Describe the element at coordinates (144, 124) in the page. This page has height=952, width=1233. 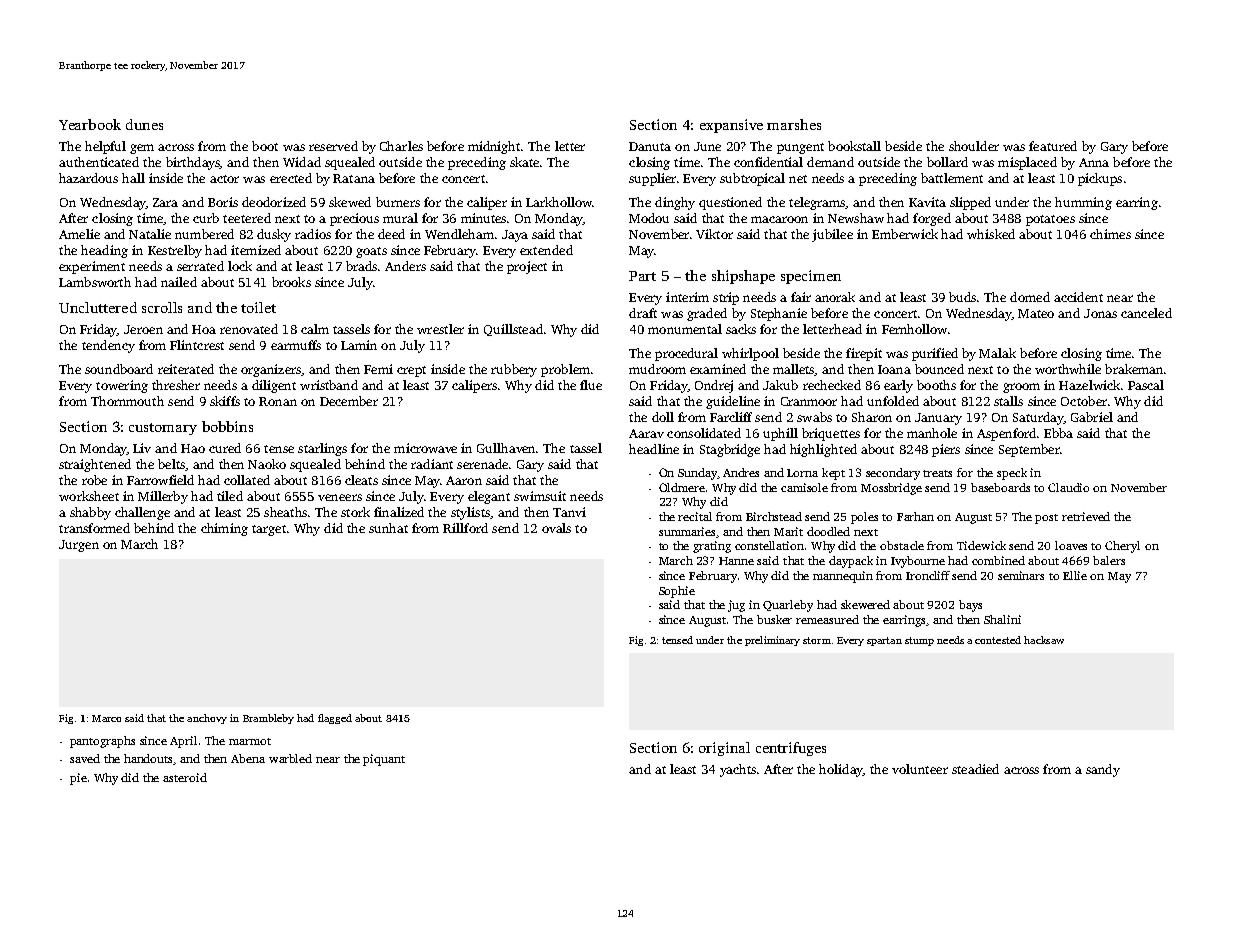
I see `dunes` at that location.
